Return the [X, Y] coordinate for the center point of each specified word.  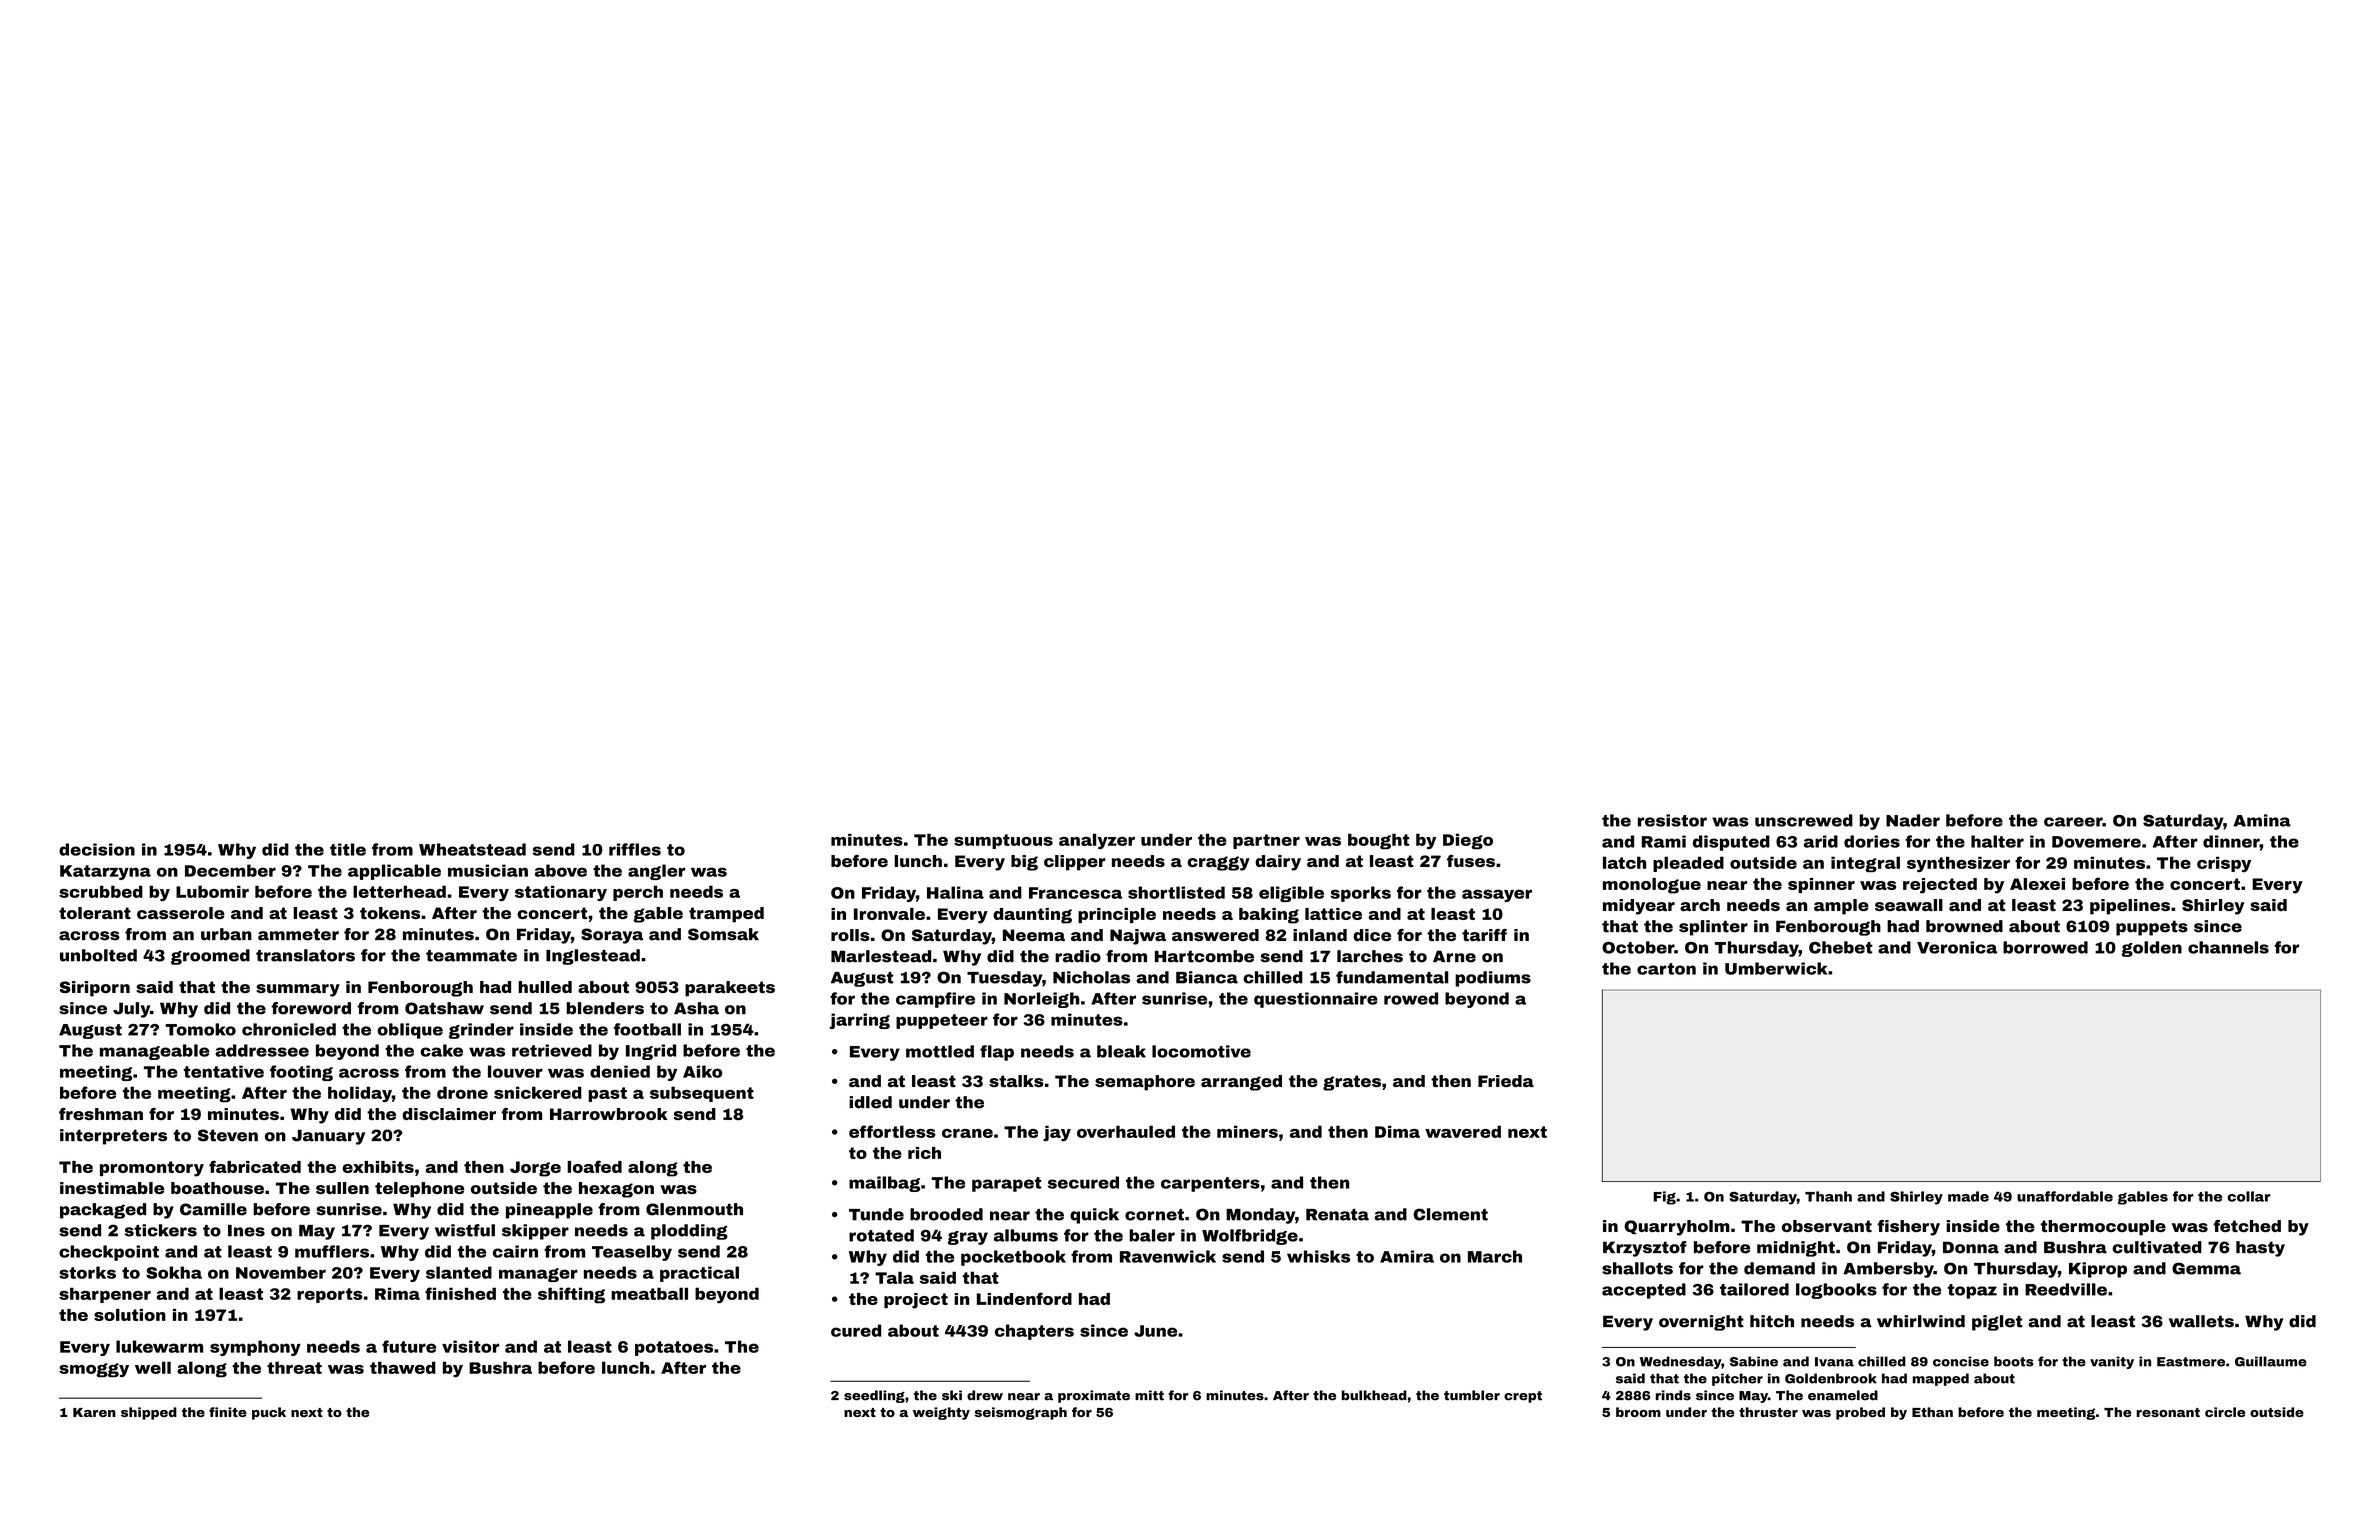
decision [97, 849]
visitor [470, 1346]
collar [2249, 1196]
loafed [594, 1166]
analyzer [1097, 841]
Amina [2262, 820]
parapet [1007, 1184]
